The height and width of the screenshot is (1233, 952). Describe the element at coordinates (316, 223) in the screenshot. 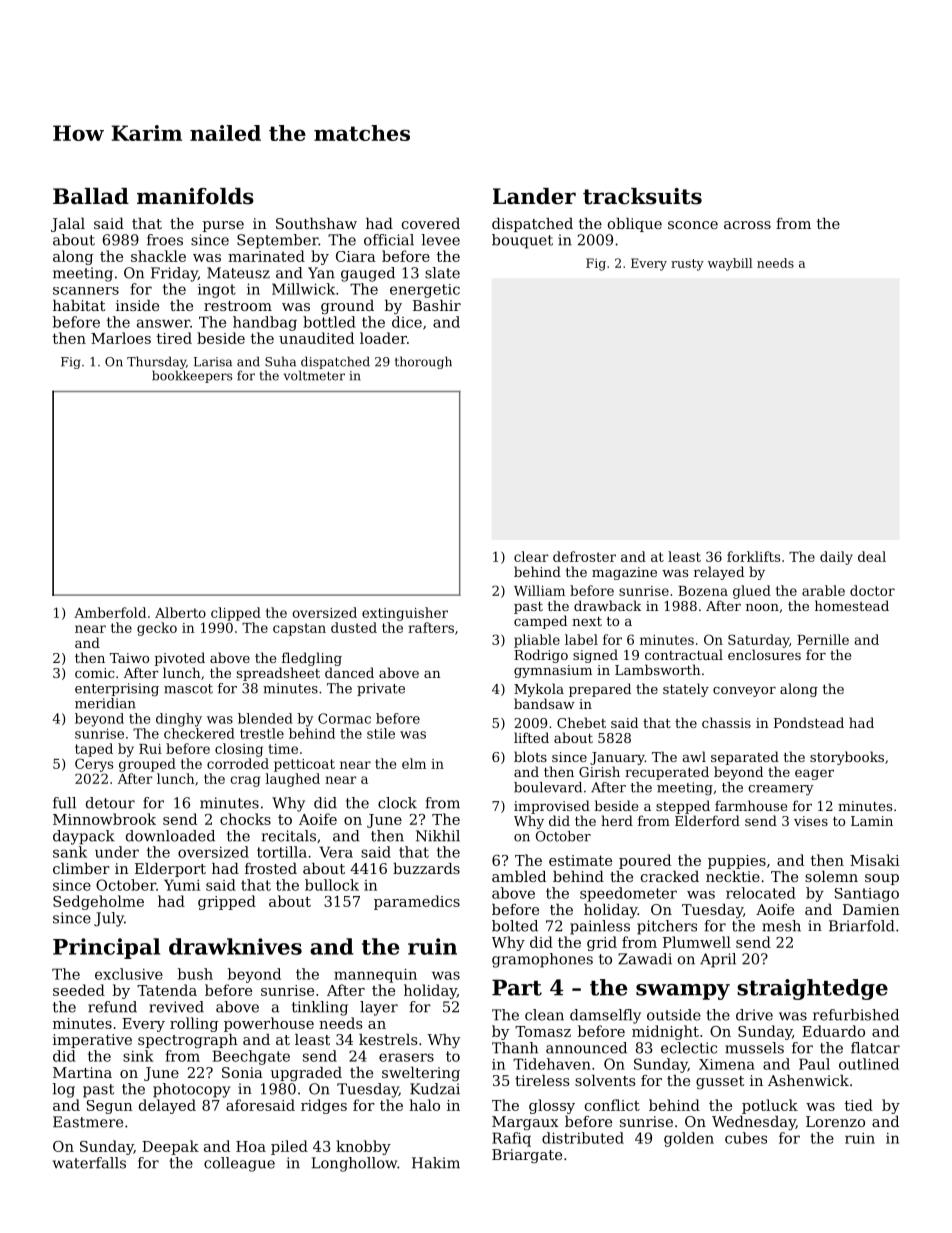

I see `Southshaw` at that location.
